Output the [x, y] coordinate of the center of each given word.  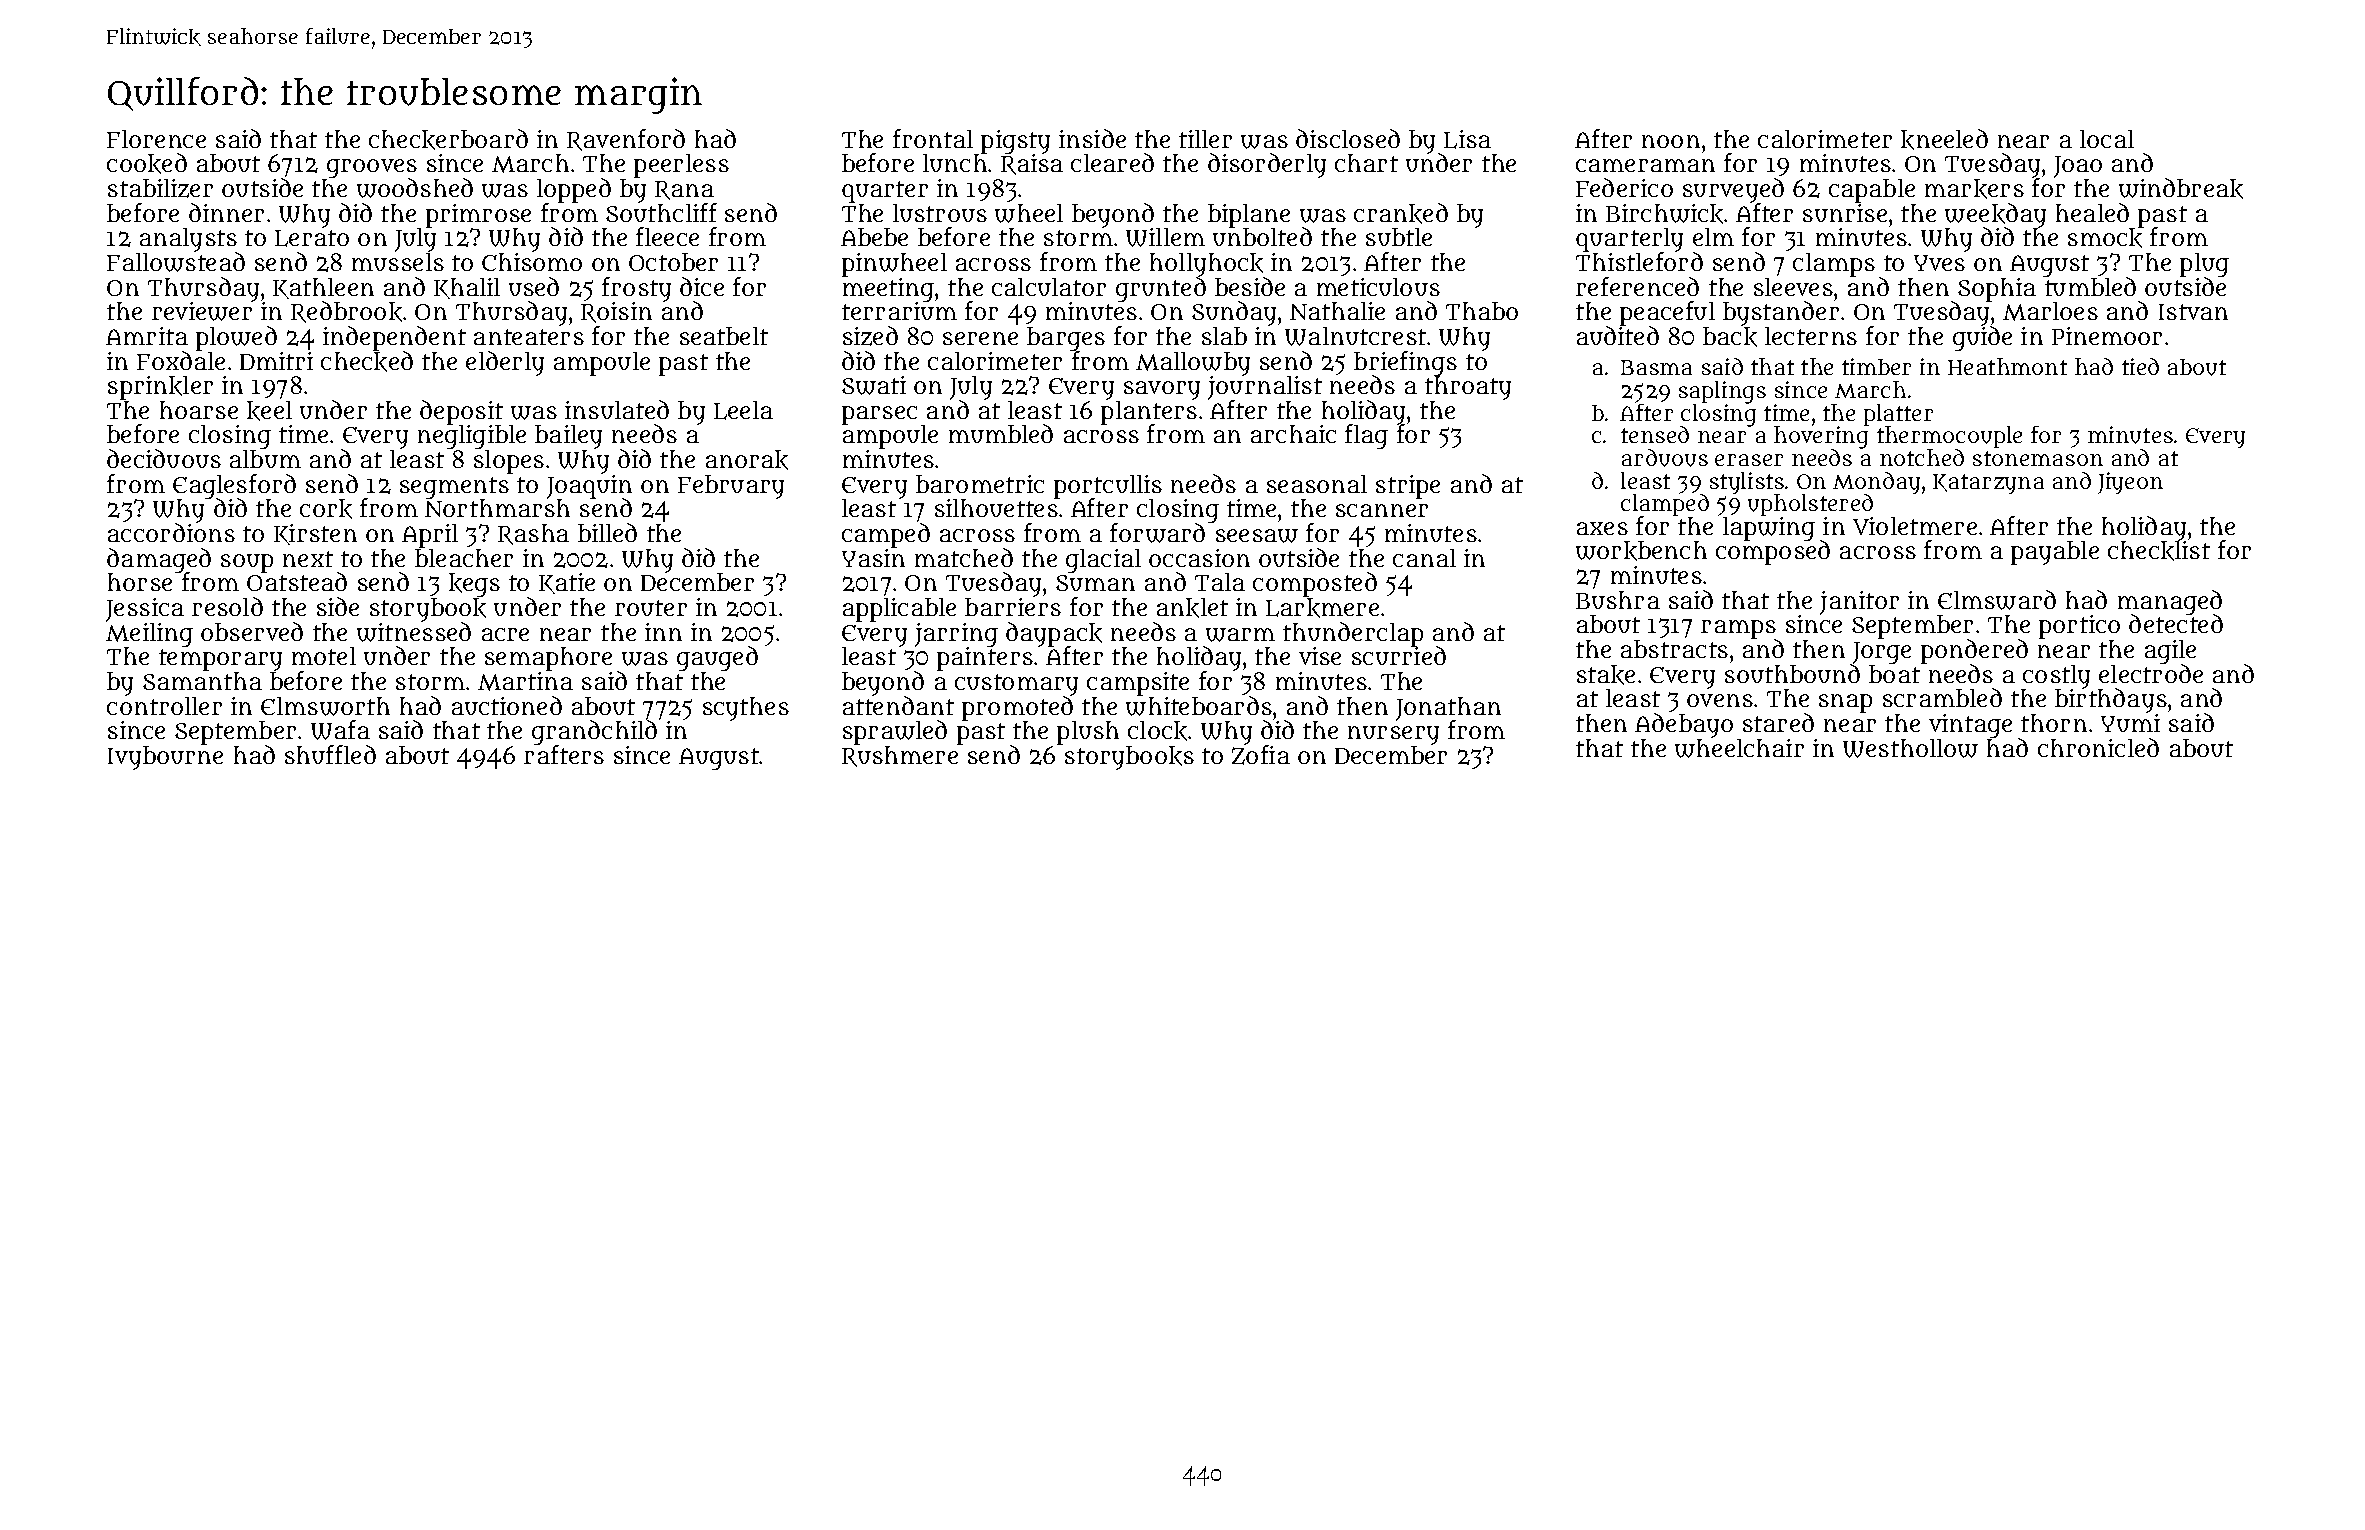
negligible [472, 437]
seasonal [1317, 484]
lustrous [940, 213]
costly [2056, 677]
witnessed [414, 632]
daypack [1054, 634]
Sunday [1234, 313]
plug [2204, 265]
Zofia [1261, 755]
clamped [1665, 505]
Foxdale [181, 360]
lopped [574, 190]
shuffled [330, 754]
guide [1982, 339]
